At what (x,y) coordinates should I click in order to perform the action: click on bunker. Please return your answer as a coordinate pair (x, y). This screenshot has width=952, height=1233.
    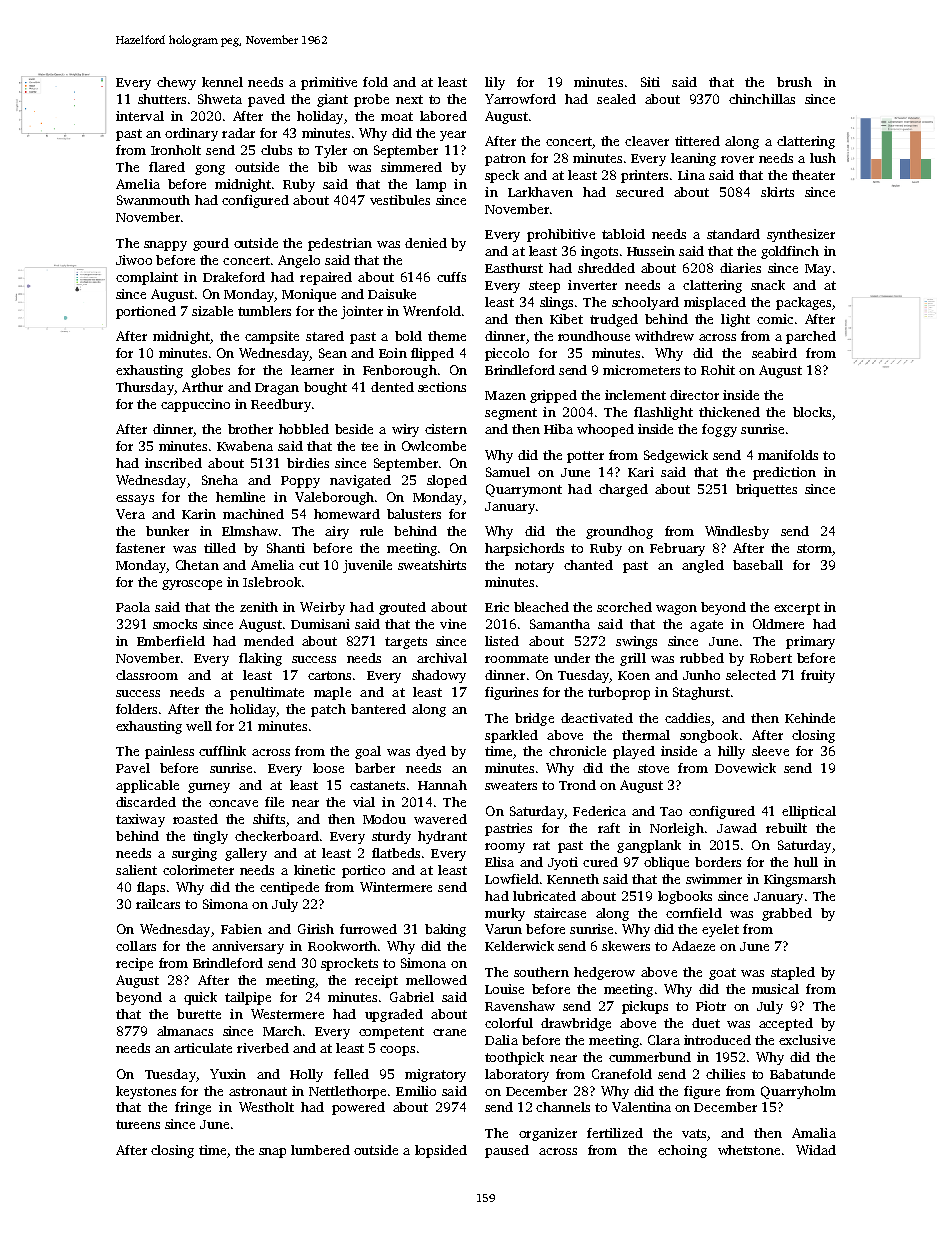
    Looking at the image, I should click on (167, 531).
